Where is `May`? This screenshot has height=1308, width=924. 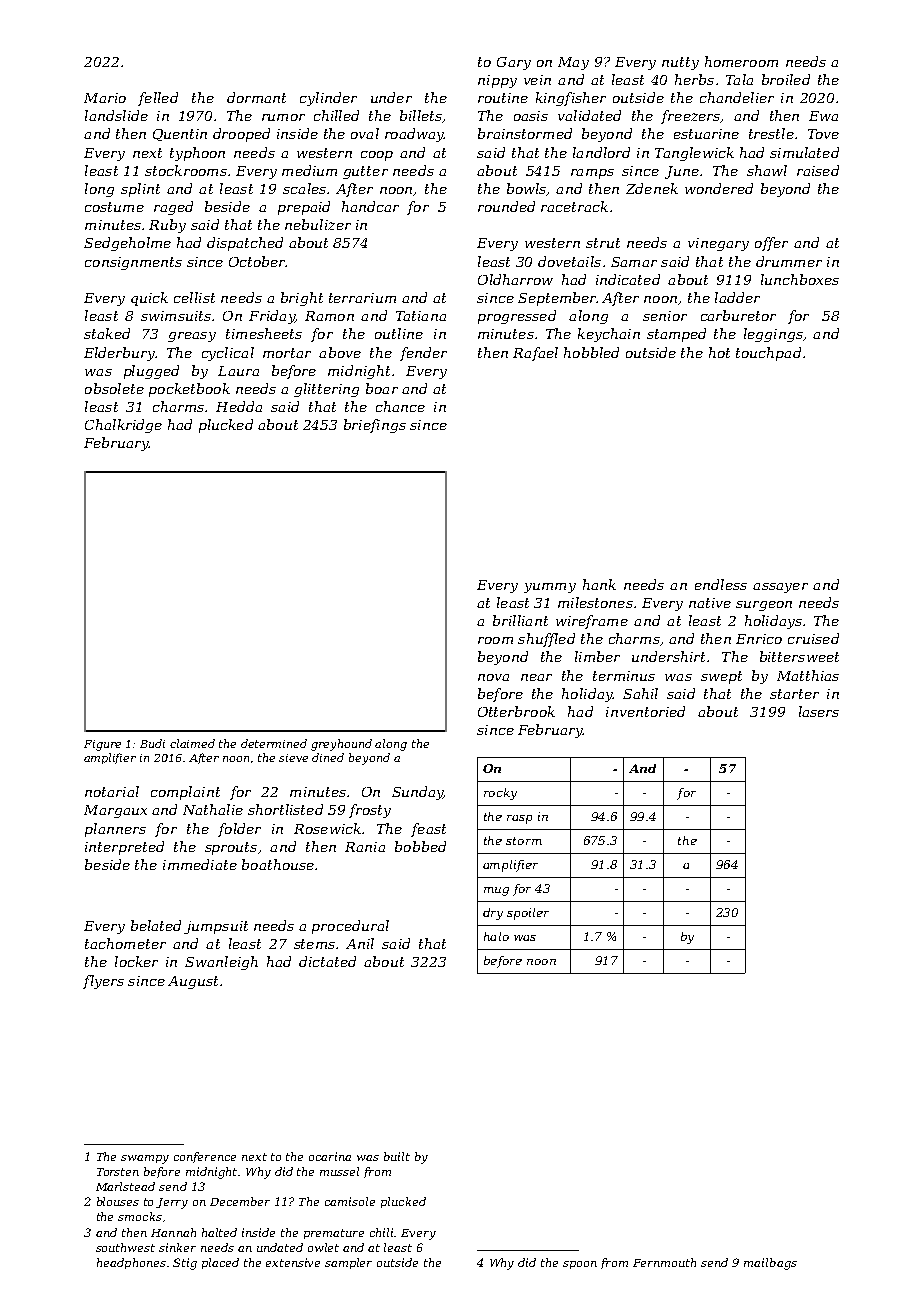
May is located at coordinates (573, 63).
